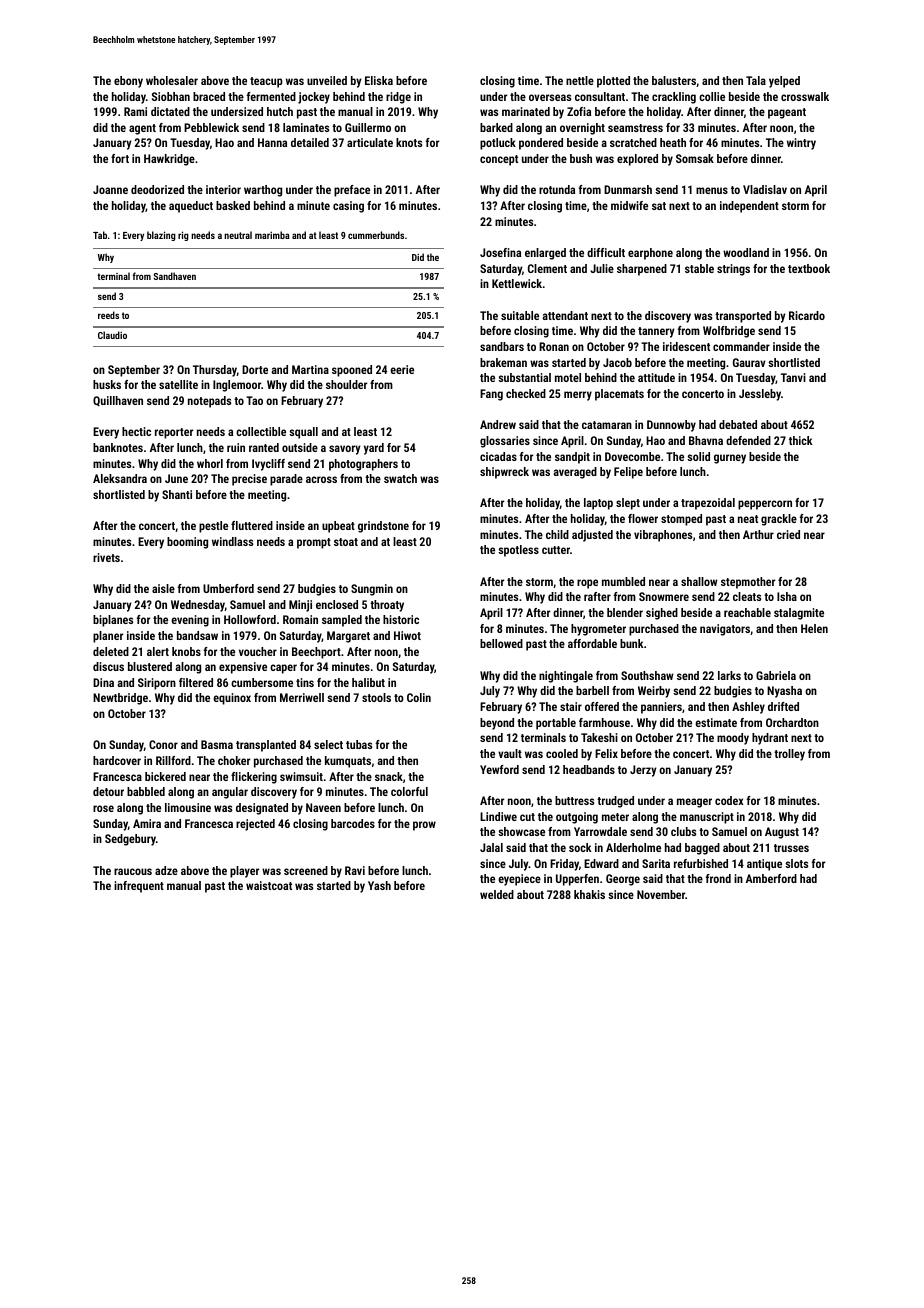  What do you see at coordinates (730, 459) in the image?
I see `gurney` at bounding box center [730, 459].
